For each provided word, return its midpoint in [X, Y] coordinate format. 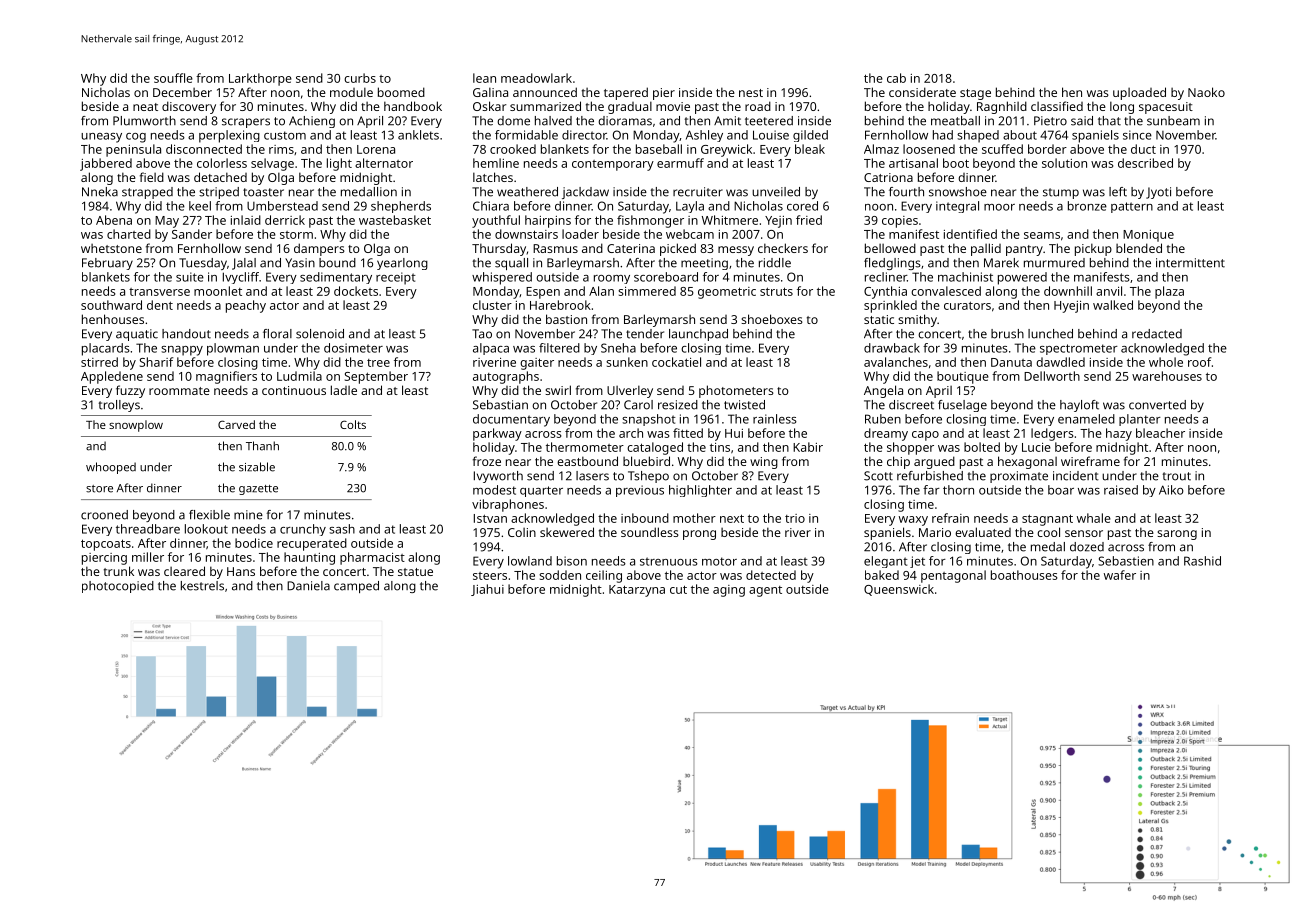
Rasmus [555, 248]
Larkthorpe [260, 79]
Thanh [262, 446]
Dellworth [1052, 376]
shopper [910, 448]
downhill [1068, 291]
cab [896, 78]
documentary [511, 420]
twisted [744, 405]
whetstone [111, 248]
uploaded [1139, 93]
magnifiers [226, 377]
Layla [690, 207]
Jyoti [1158, 193]
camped [356, 587]
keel [200, 206]
